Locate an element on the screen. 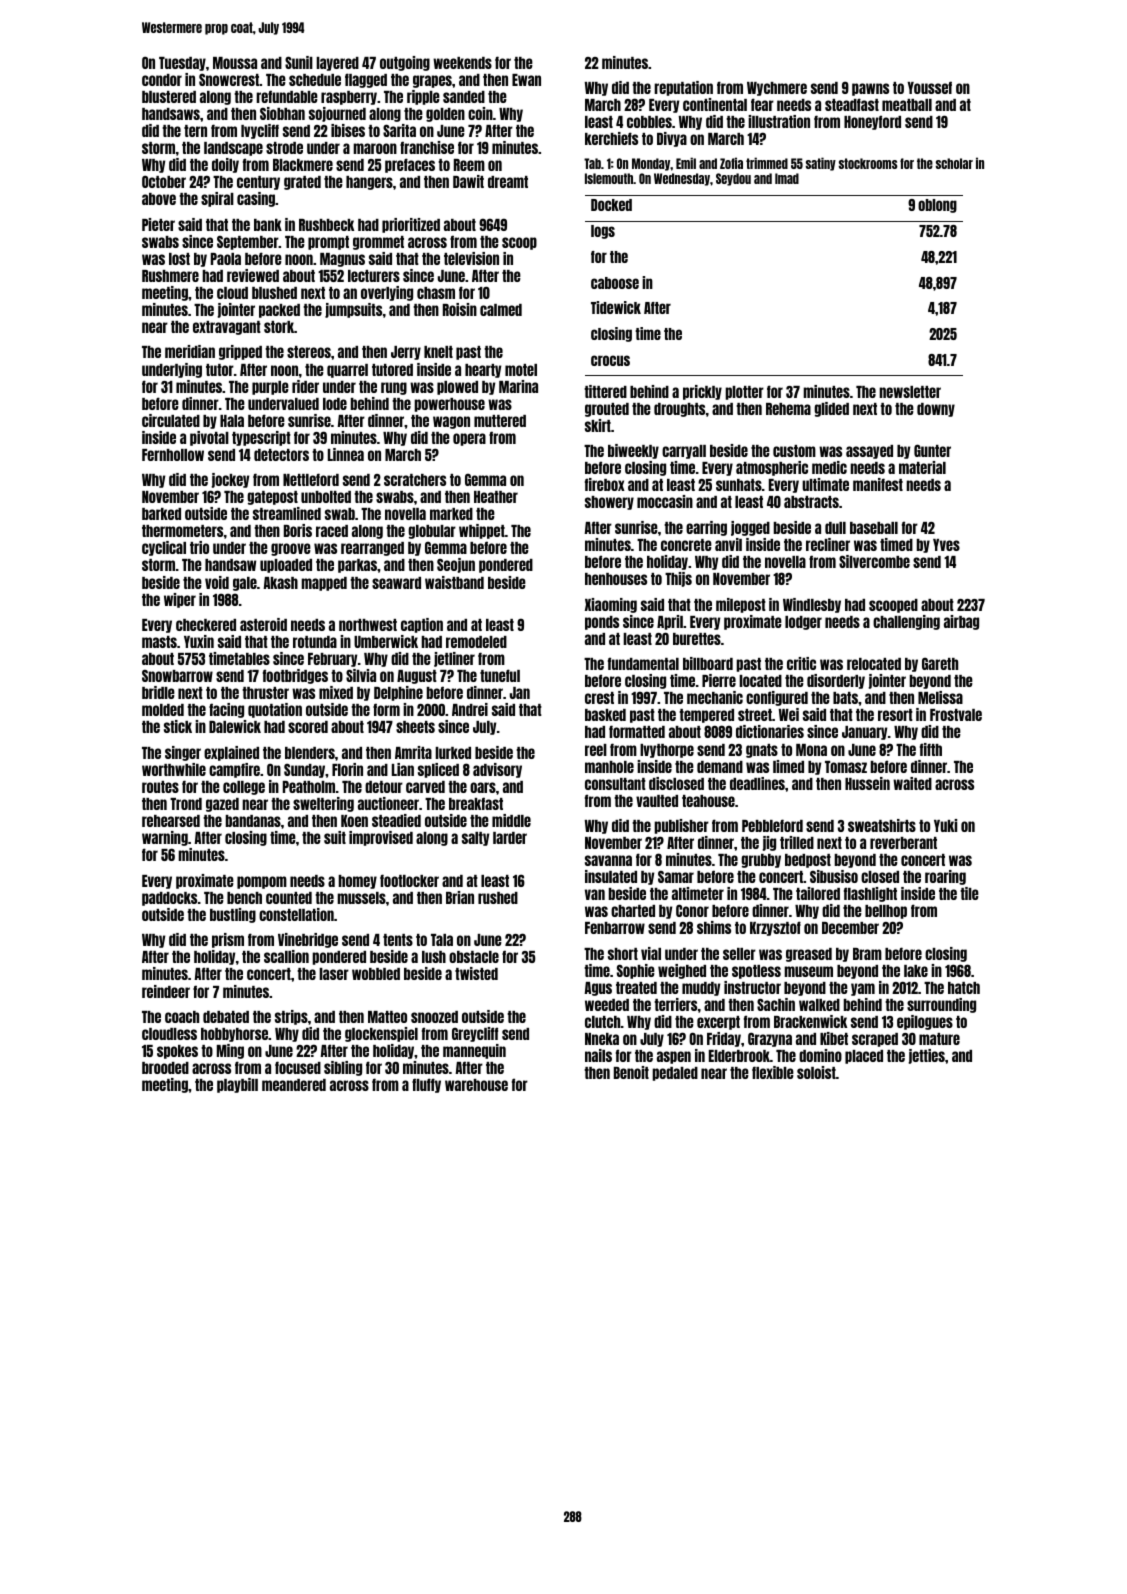  bellhop is located at coordinates (886, 912).
